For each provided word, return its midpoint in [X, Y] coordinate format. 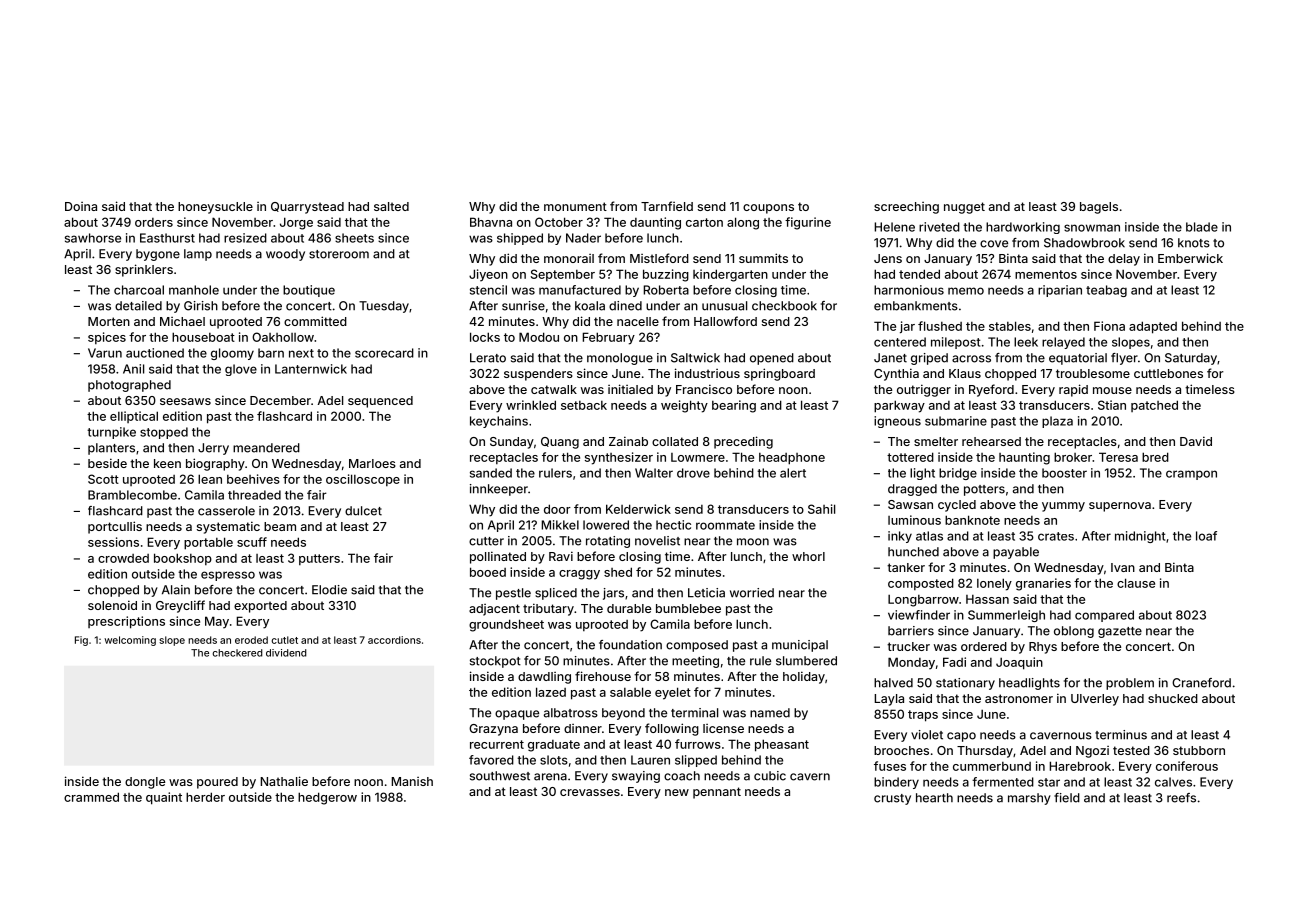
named [770, 713]
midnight [1140, 537]
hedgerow [327, 798]
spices [107, 338]
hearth [934, 798]
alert [793, 473]
